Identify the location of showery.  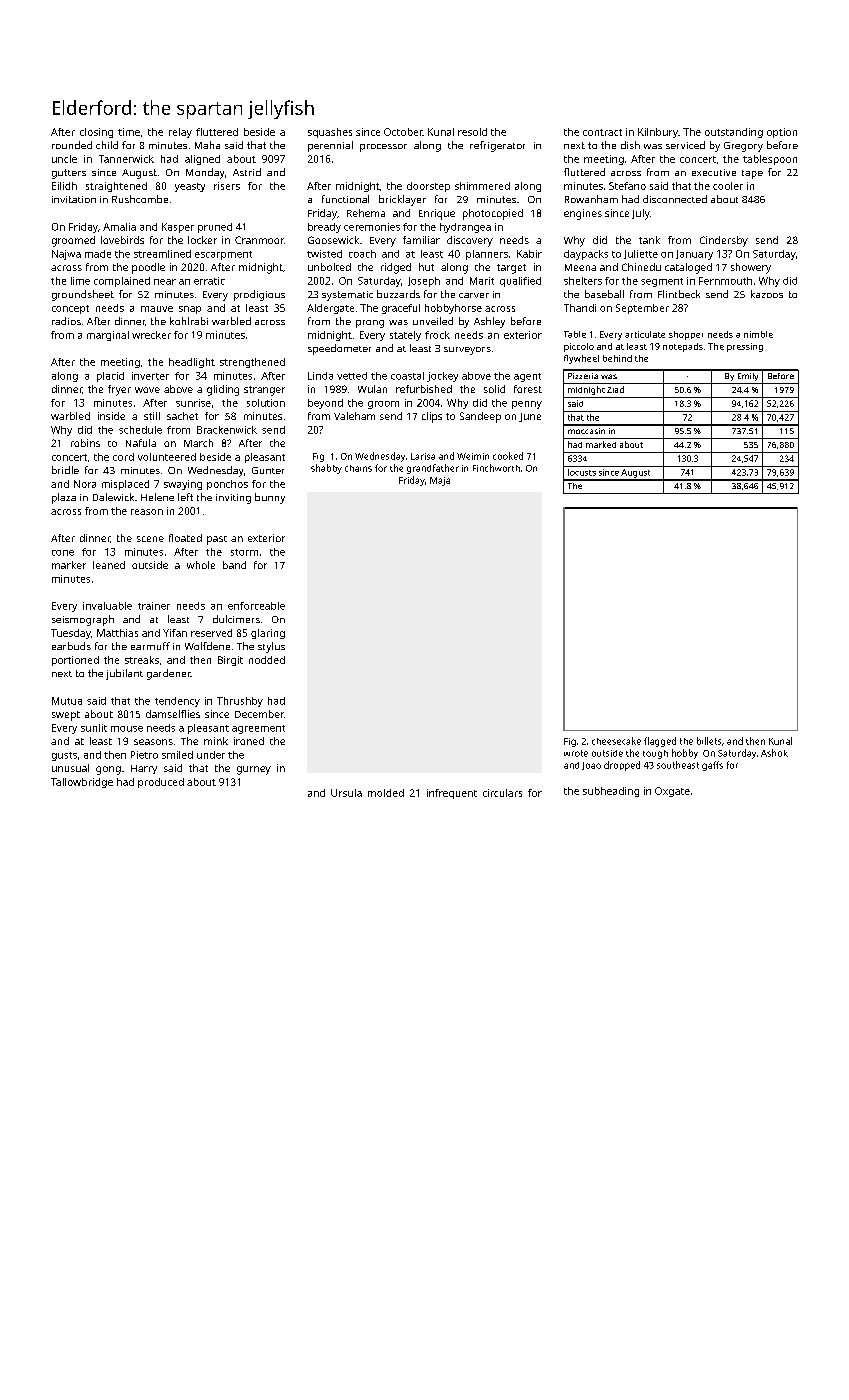
(751, 268).
